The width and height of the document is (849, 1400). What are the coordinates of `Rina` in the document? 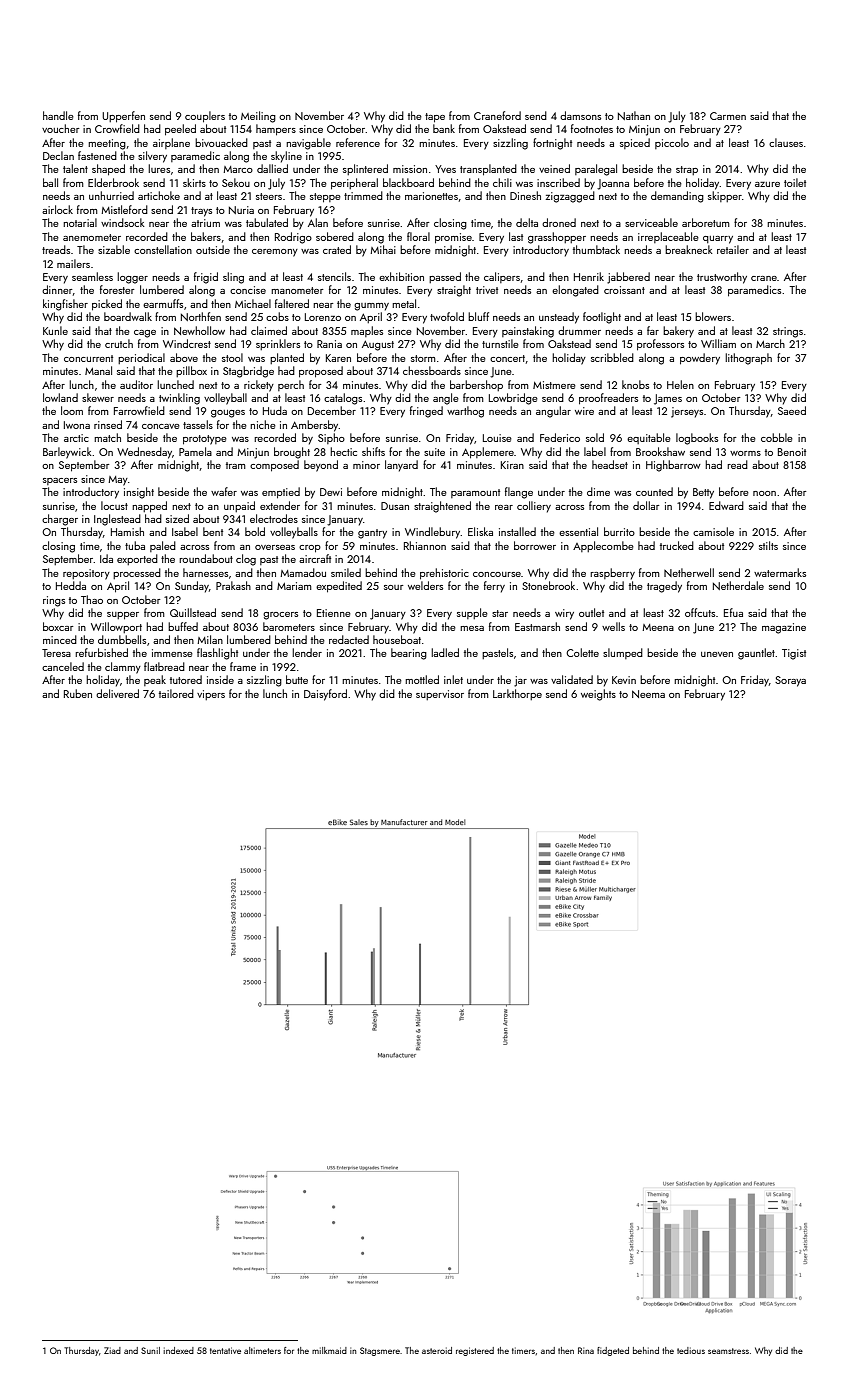 It's located at (586, 1350).
